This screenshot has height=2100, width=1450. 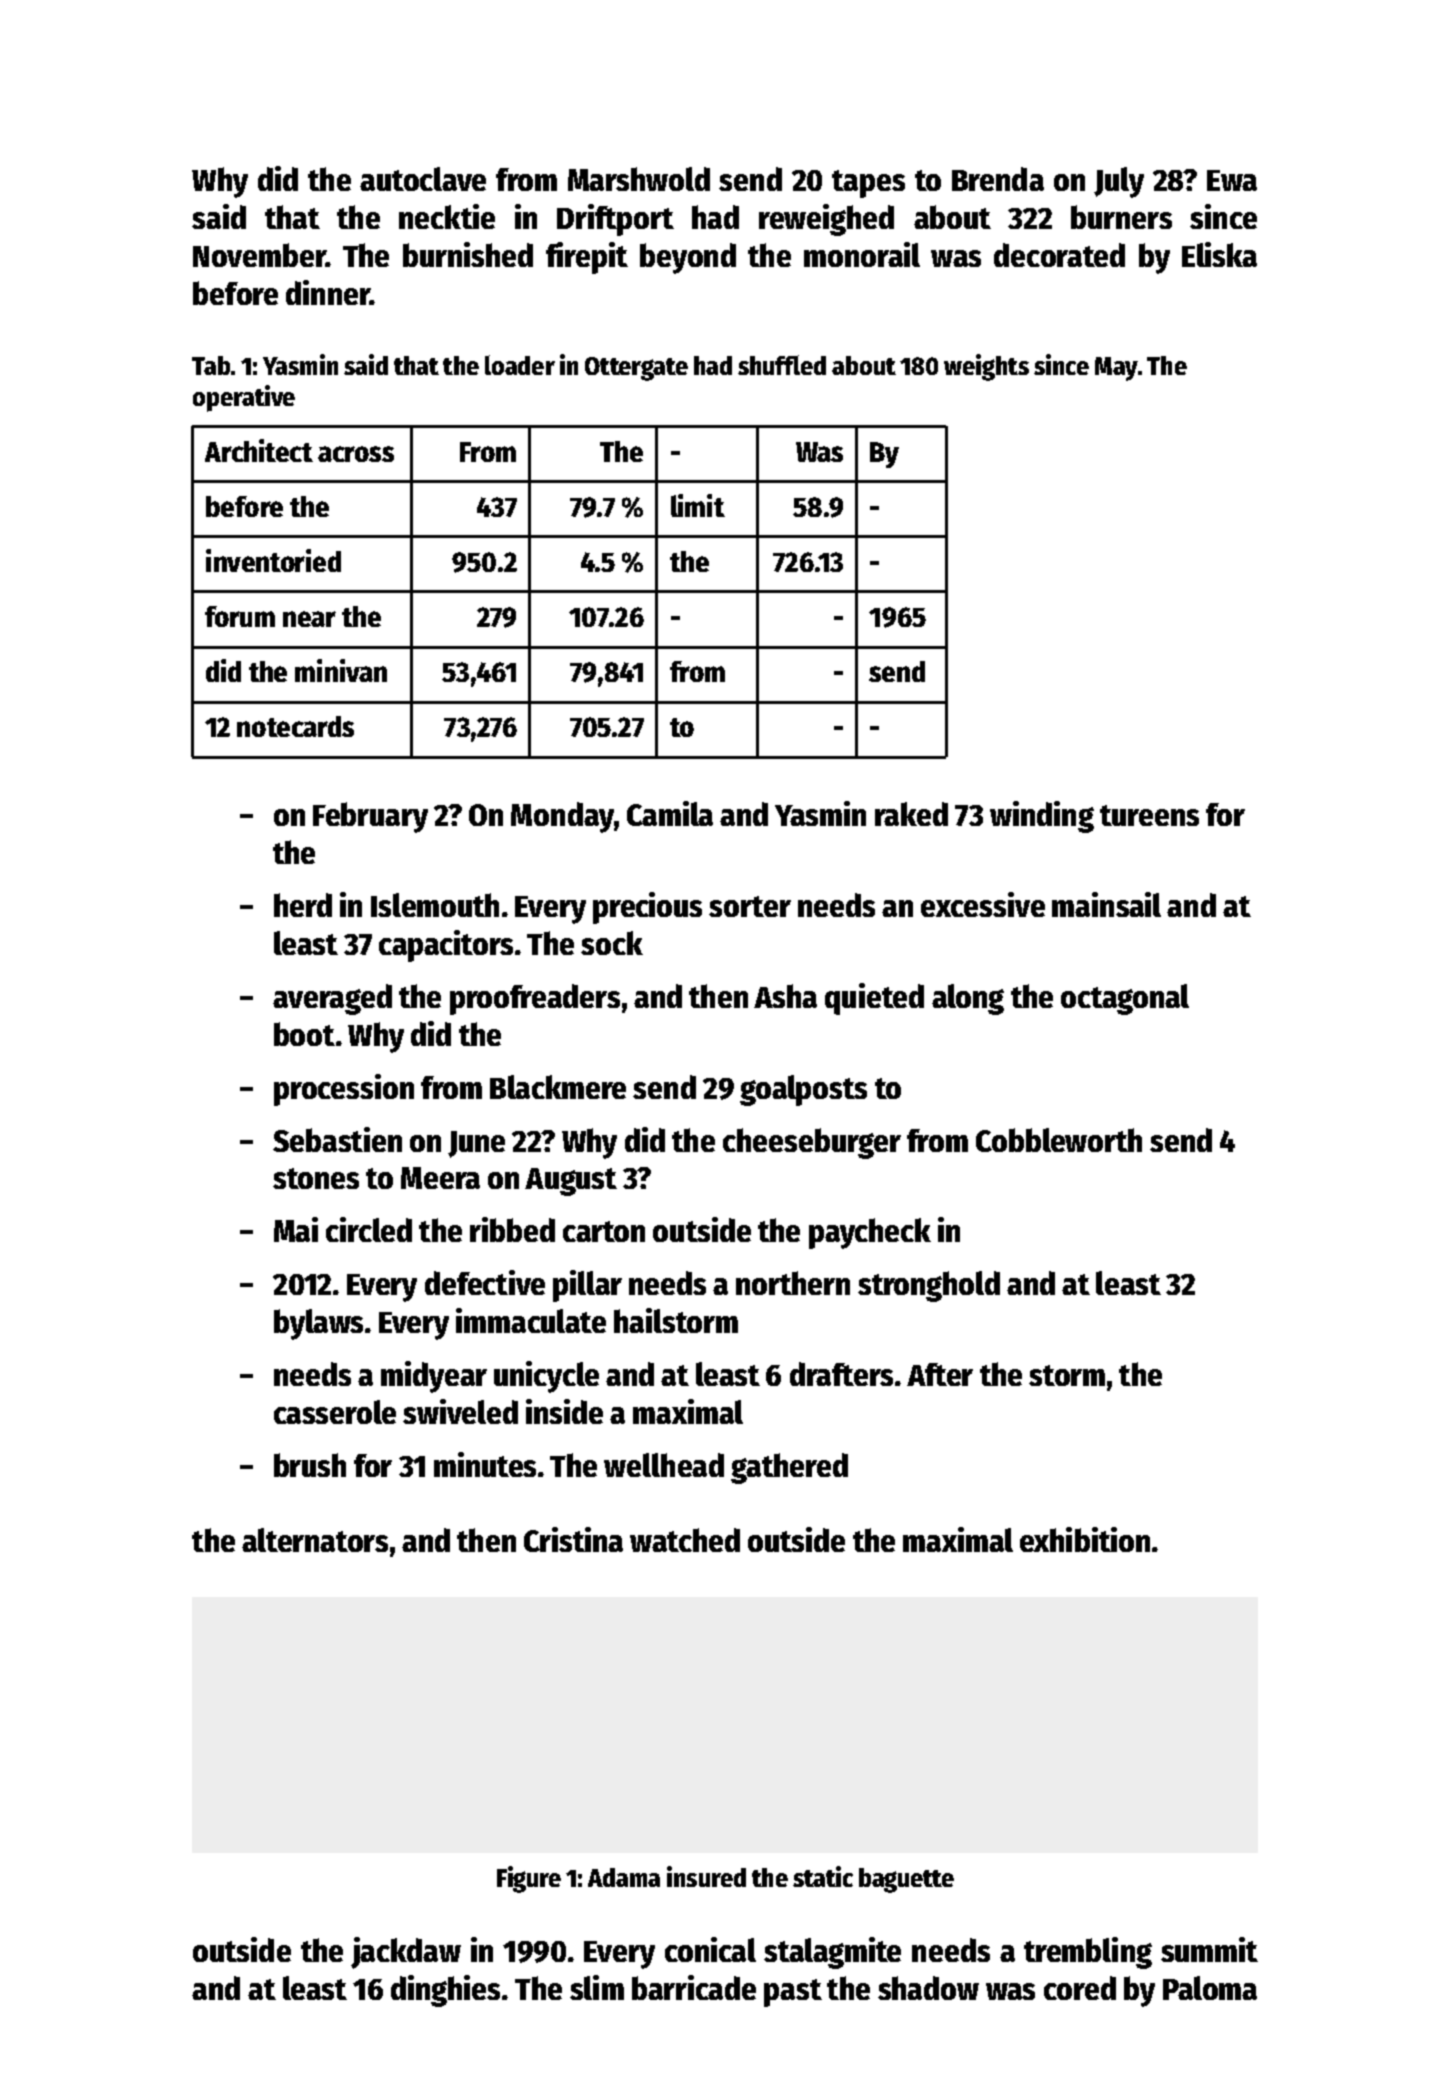 What do you see at coordinates (1059, 1140) in the screenshot?
I see `Cobbleworth` at bounding box center [1059, 1140].
